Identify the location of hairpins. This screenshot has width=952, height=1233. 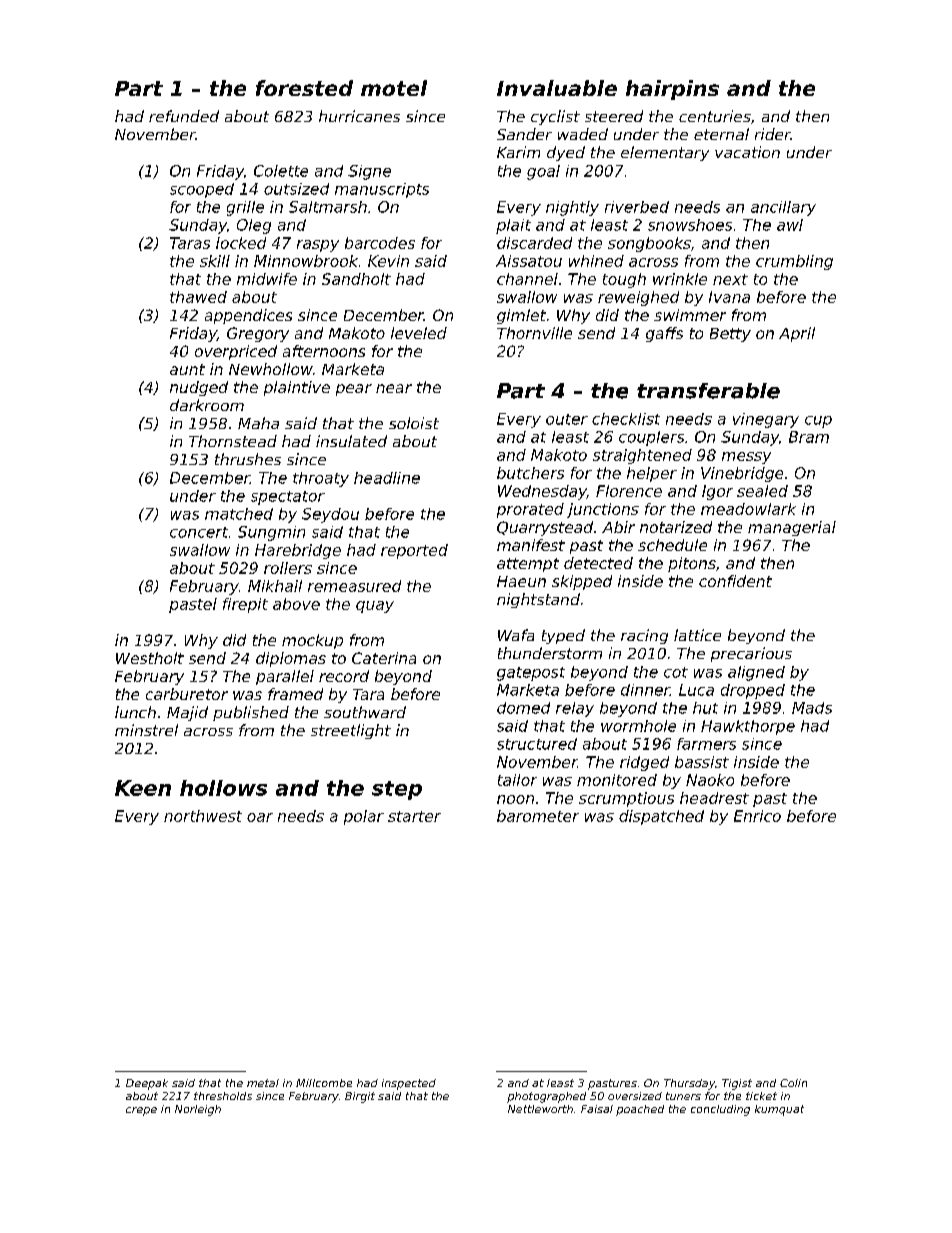
(672, 90).
